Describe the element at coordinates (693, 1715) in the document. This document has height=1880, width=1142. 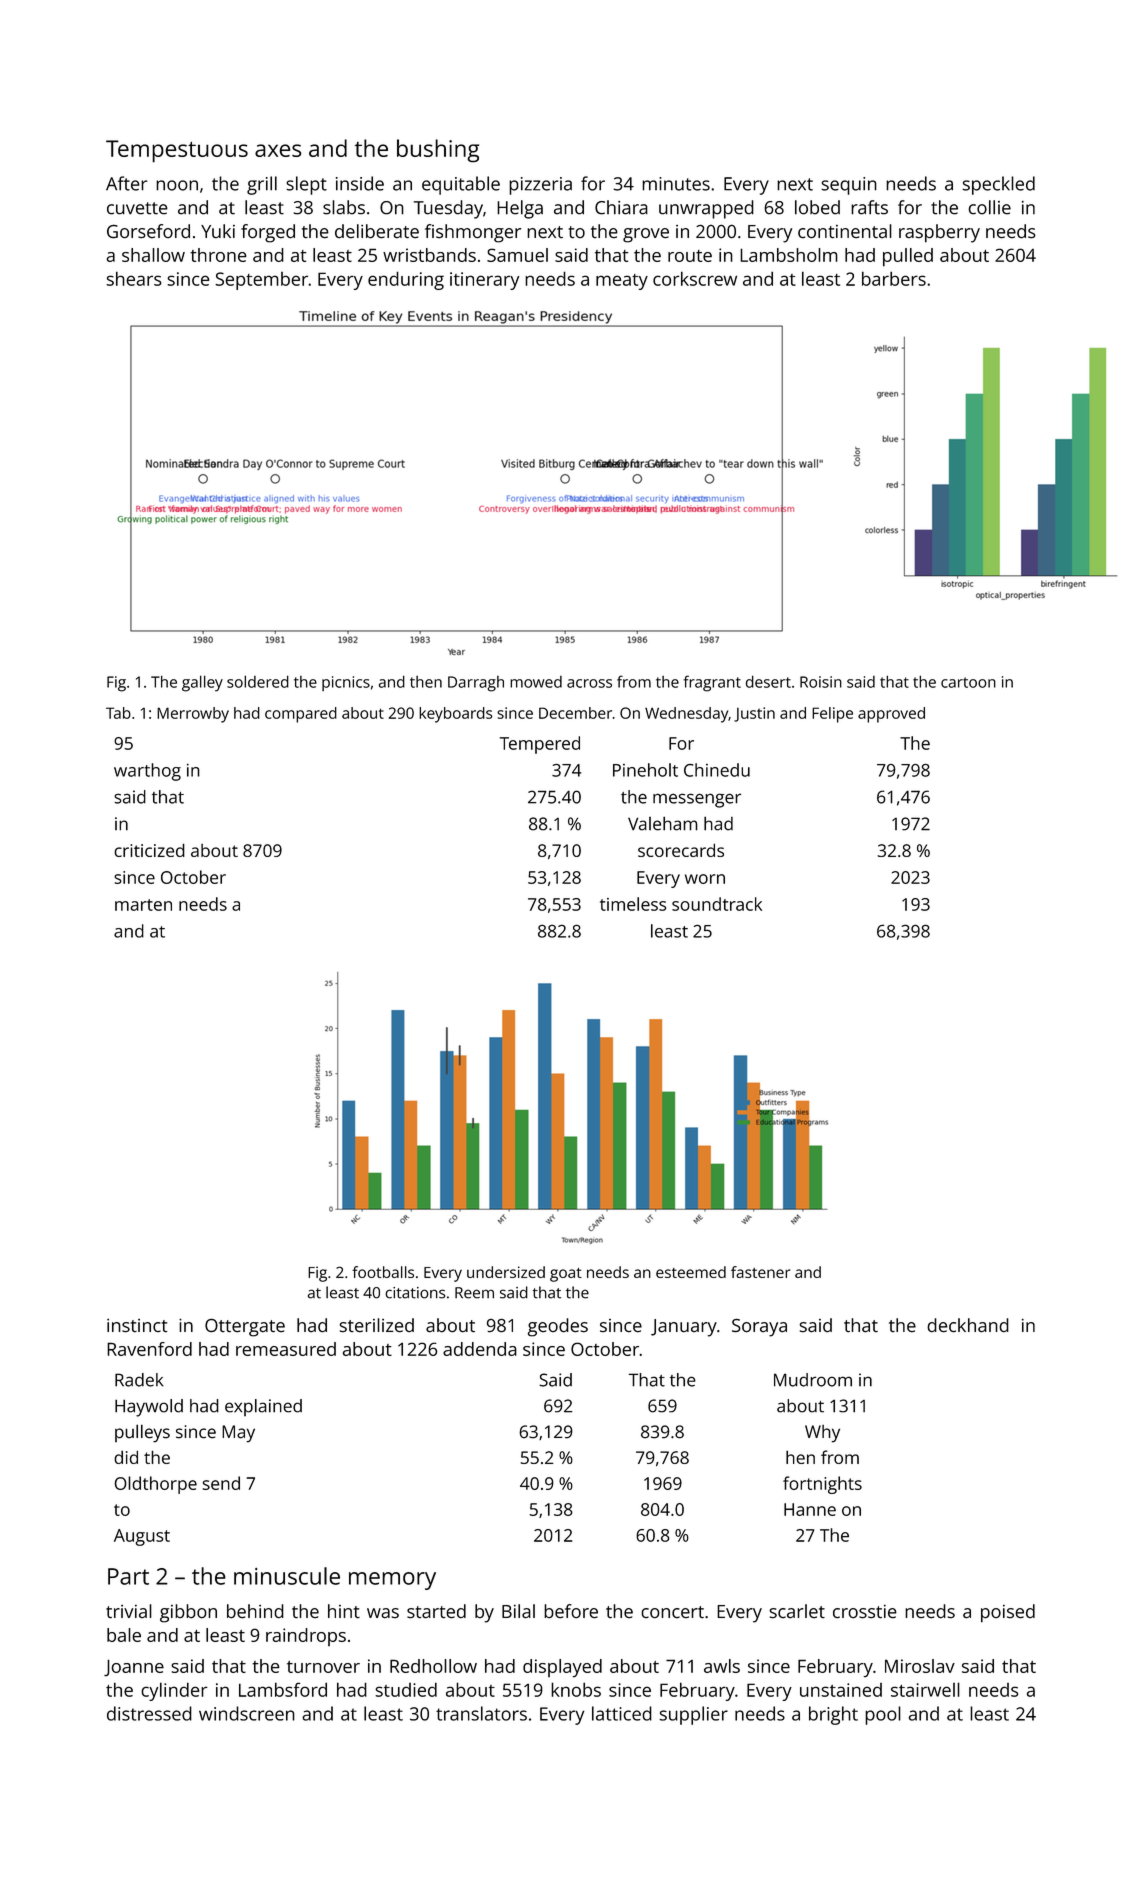
I see `supplier` at that location.
